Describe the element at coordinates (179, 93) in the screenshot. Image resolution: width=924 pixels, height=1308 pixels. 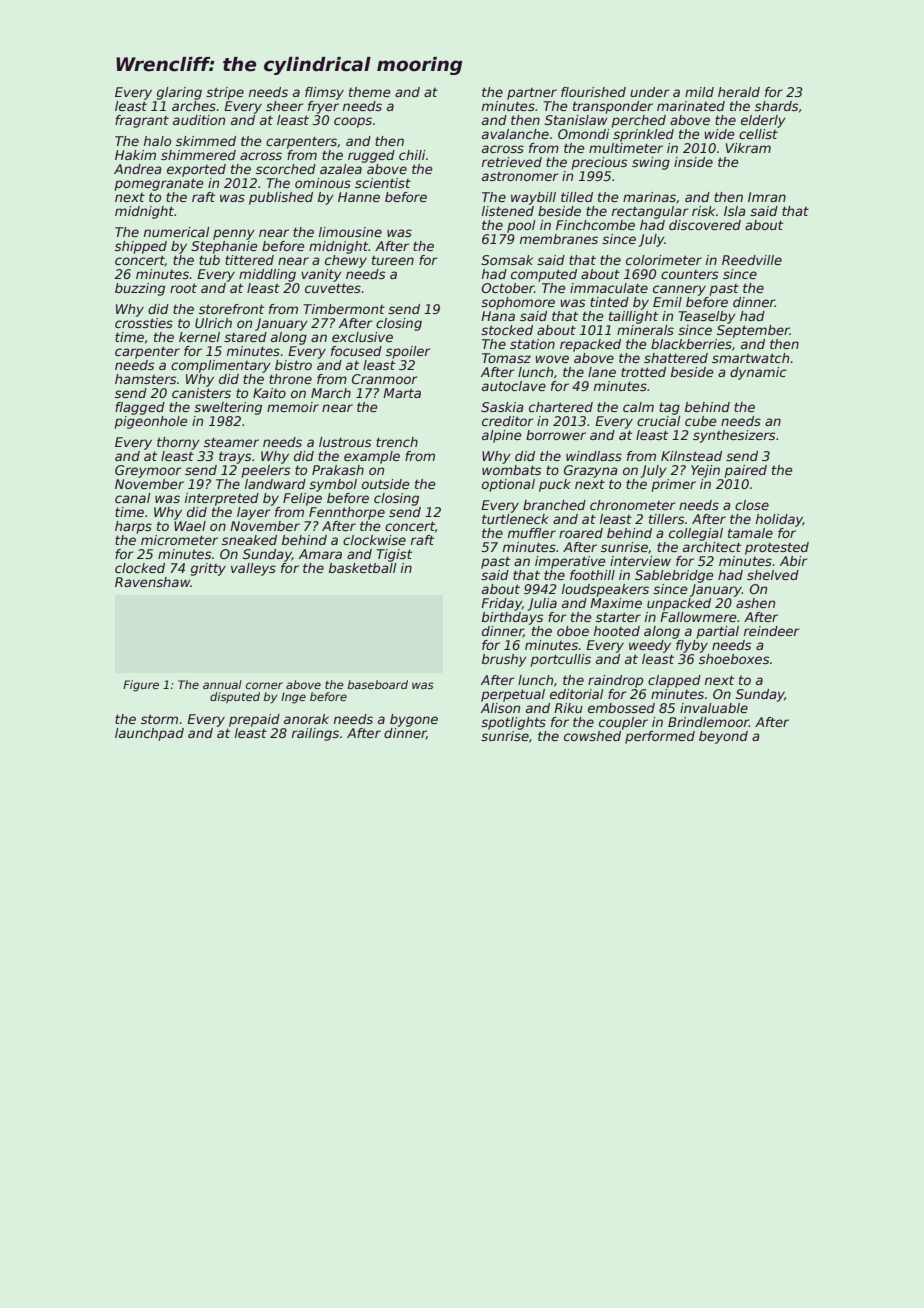
I see `glaring` at that location.
